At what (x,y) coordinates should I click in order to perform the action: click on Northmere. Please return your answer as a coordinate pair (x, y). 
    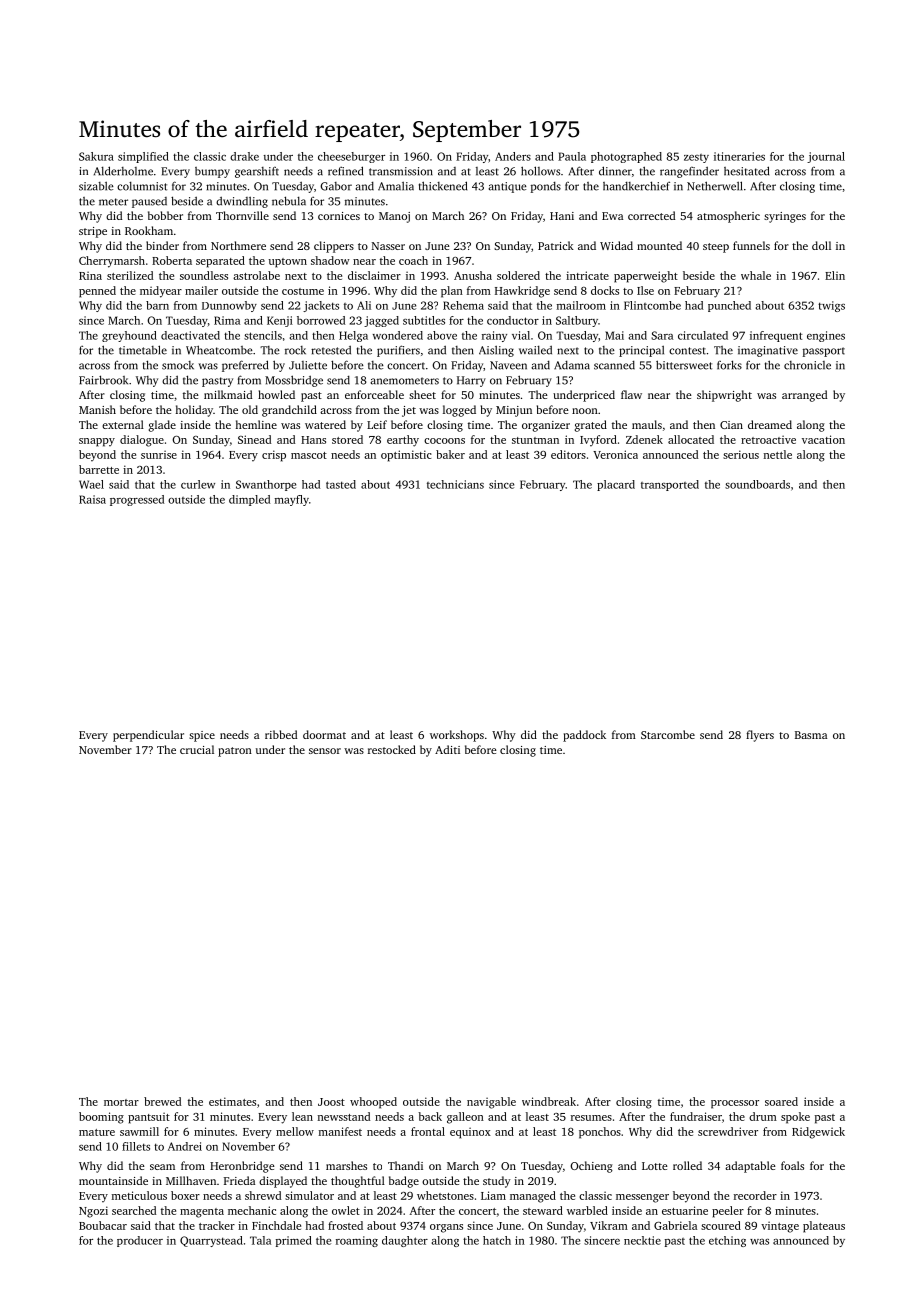
    Looking at the image, I should click on (238, 245).
